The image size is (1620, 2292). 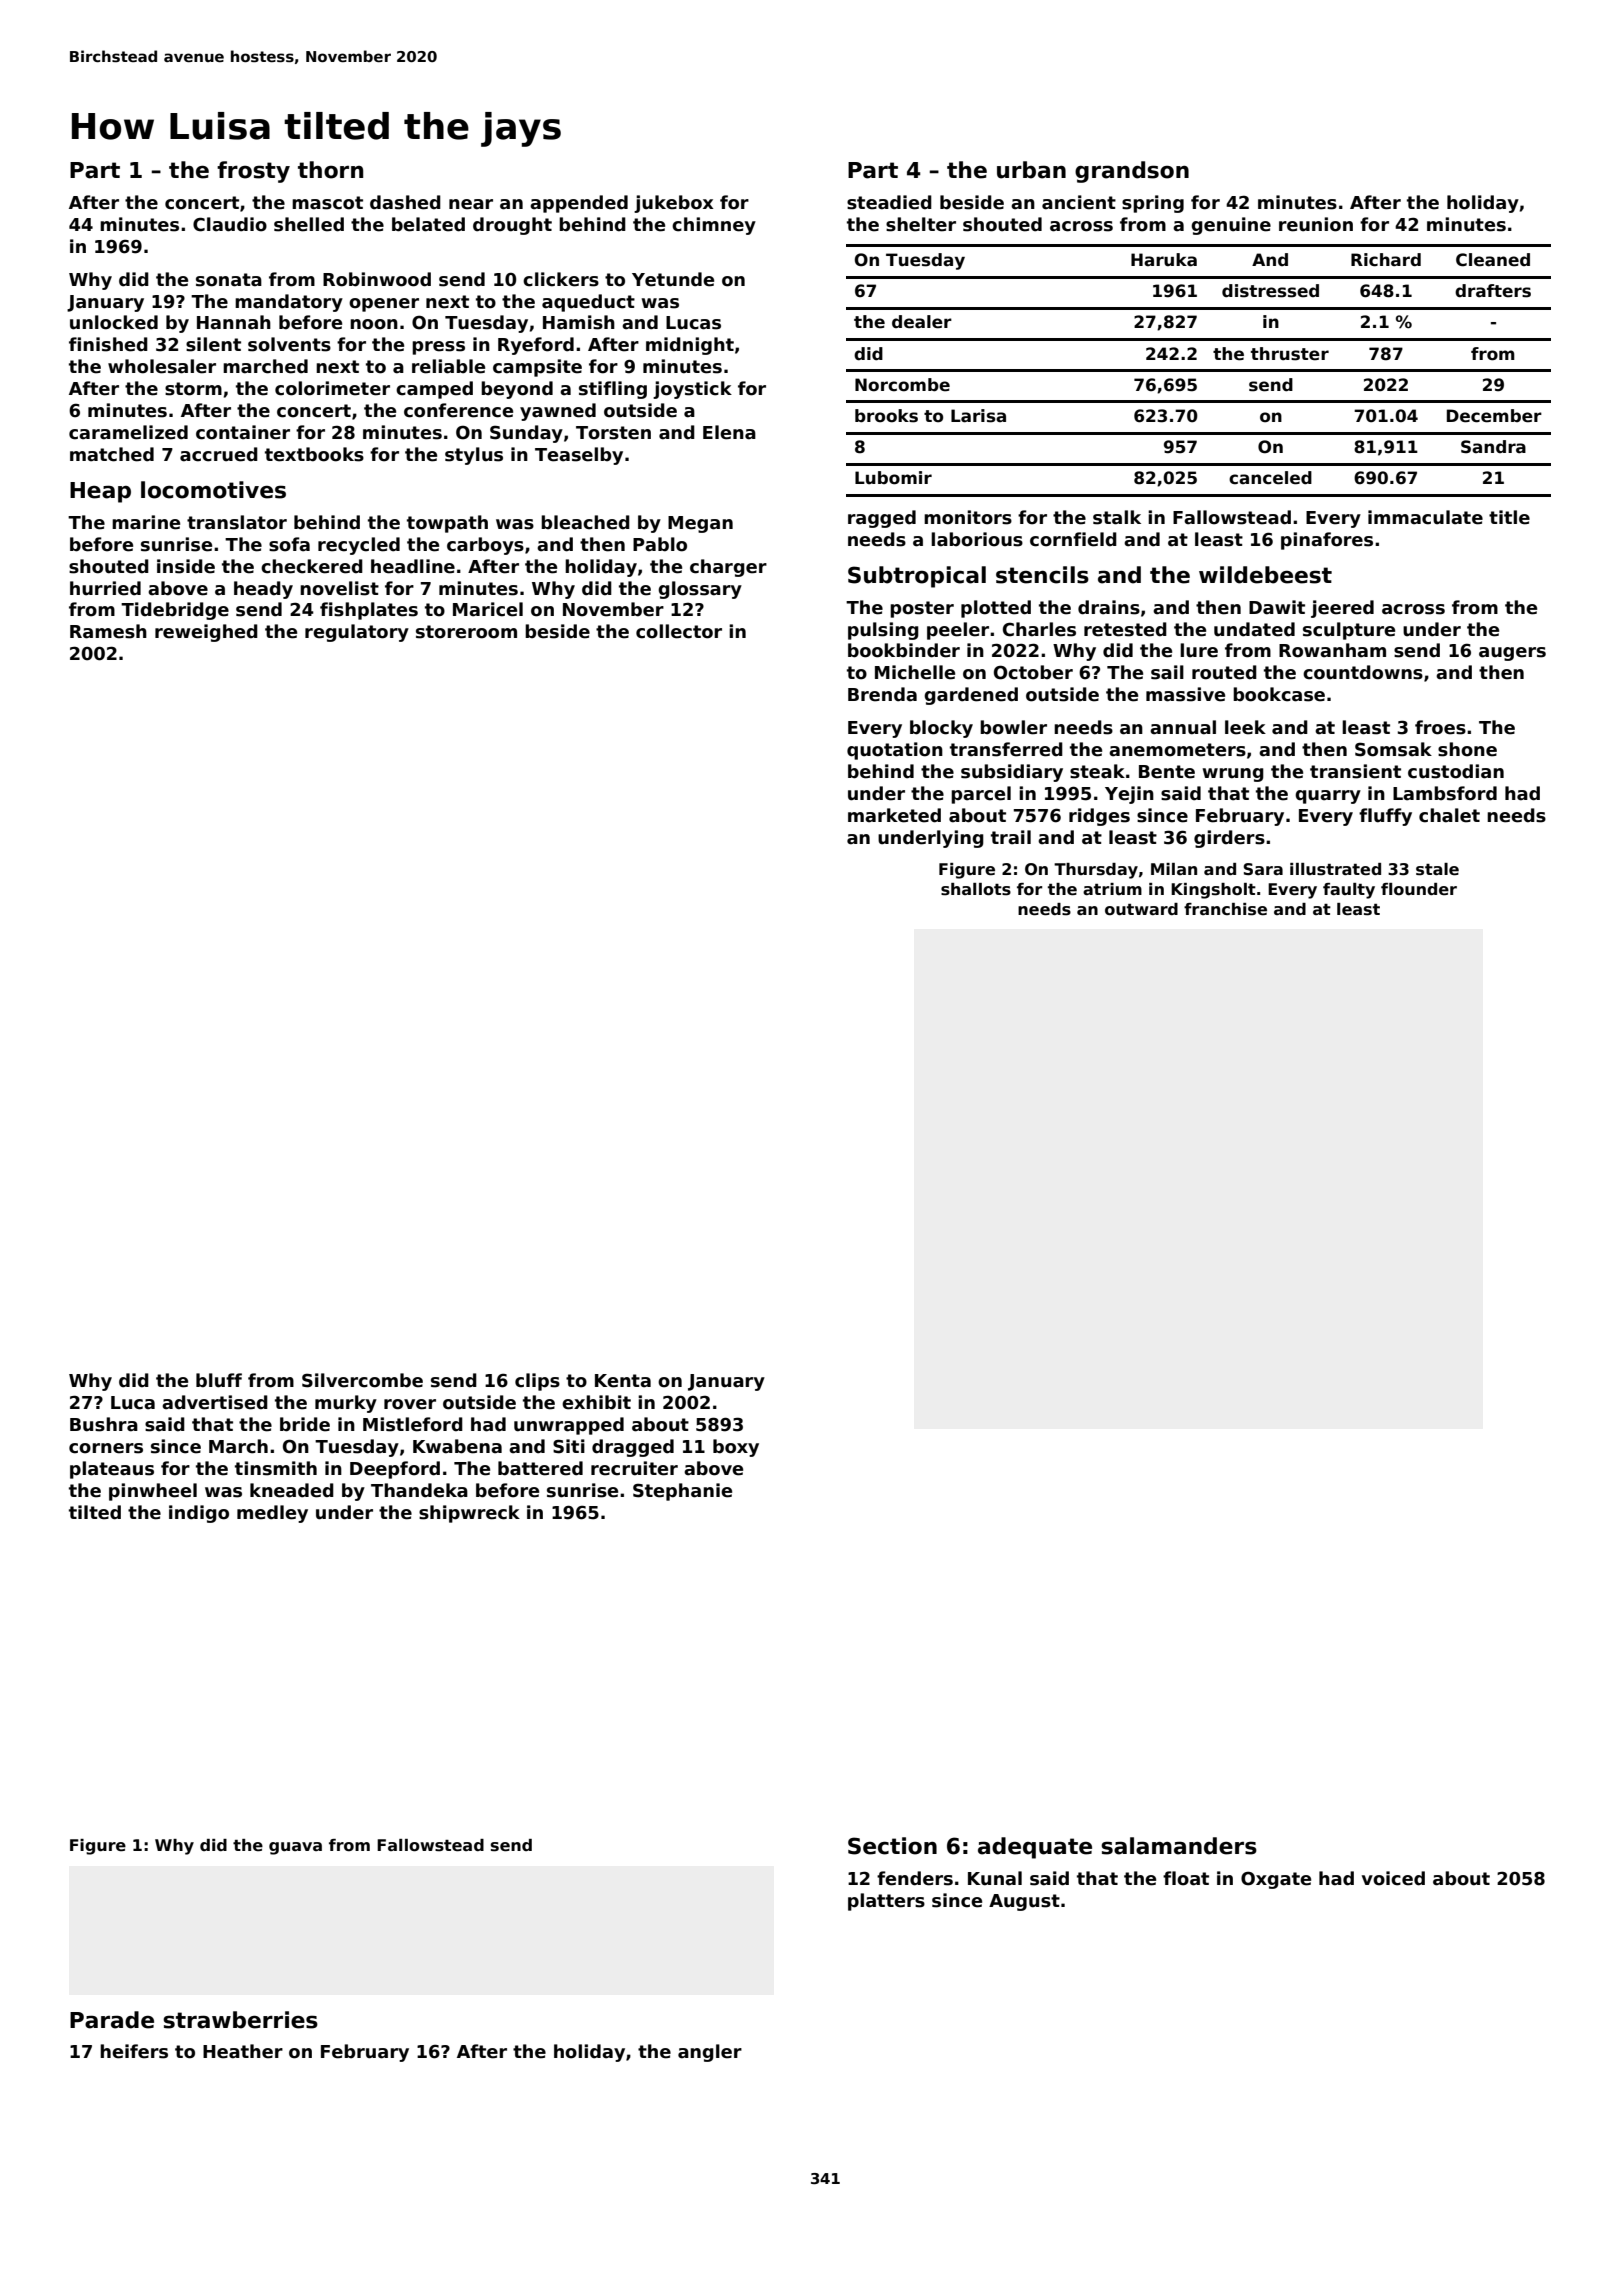 What do you see at coordinates (1006, 749) in the image?
I see `transferred` at bounding box center [1006, 749].
